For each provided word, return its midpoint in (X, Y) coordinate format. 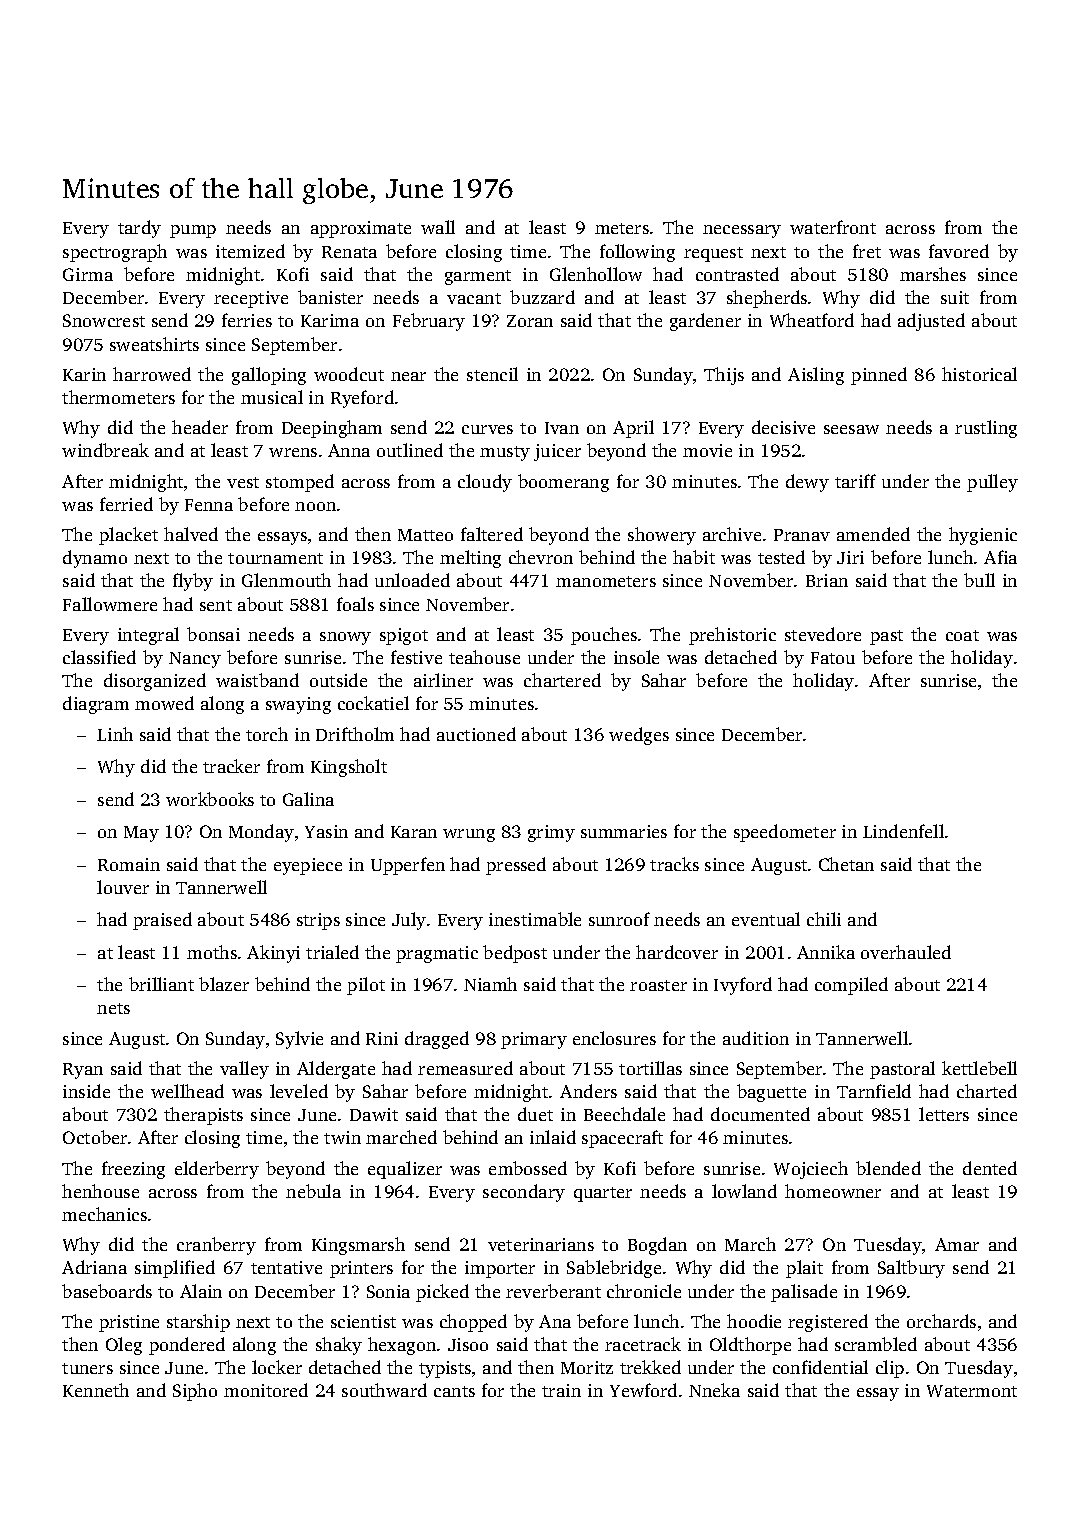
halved (191, 534)
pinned (879, 376)
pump (193, 231)
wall (438, 227)
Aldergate (336, 1070)
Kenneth (96, 1390)
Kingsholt (349, 768)
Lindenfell (903, 831)
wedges (639, 736)
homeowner (833, 1191)
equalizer (405, 1170)
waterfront (833, 227)
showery (662, 536)
